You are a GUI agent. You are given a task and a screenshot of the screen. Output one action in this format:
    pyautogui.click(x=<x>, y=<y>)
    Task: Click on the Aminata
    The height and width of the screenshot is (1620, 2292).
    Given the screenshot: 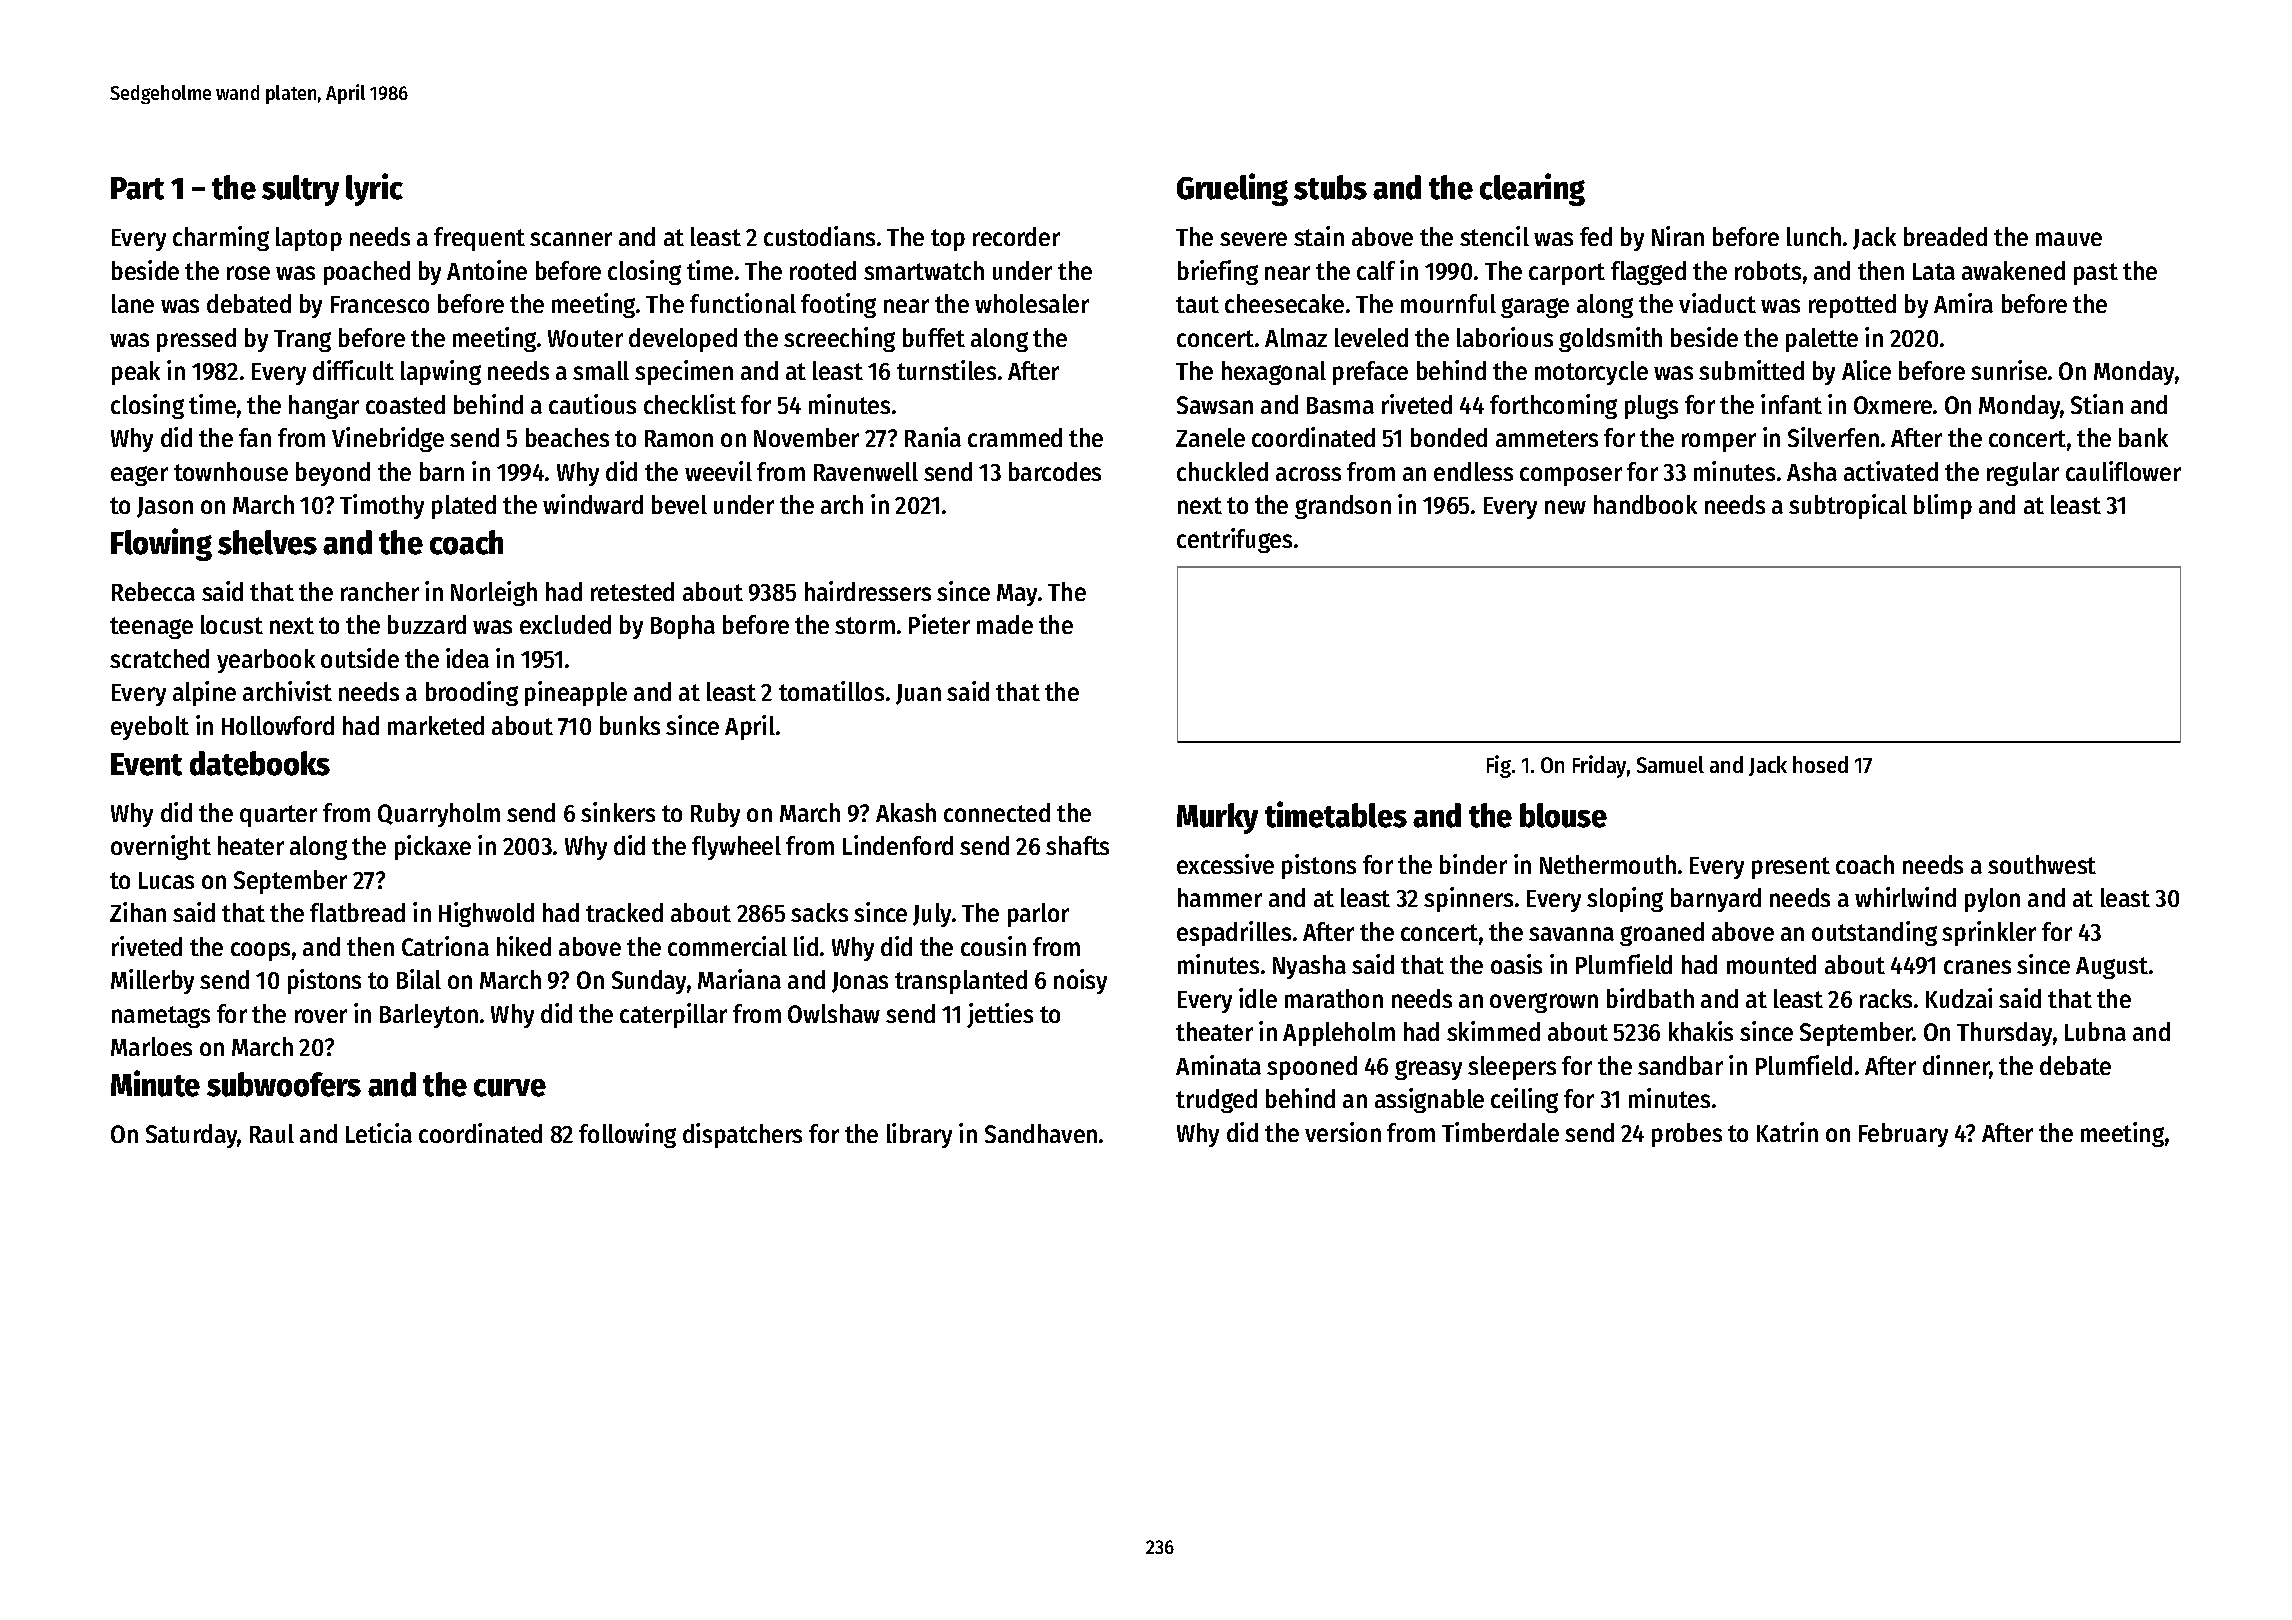 What is the action you would take?
    pyautogui.click(x=1218, y=1065)
